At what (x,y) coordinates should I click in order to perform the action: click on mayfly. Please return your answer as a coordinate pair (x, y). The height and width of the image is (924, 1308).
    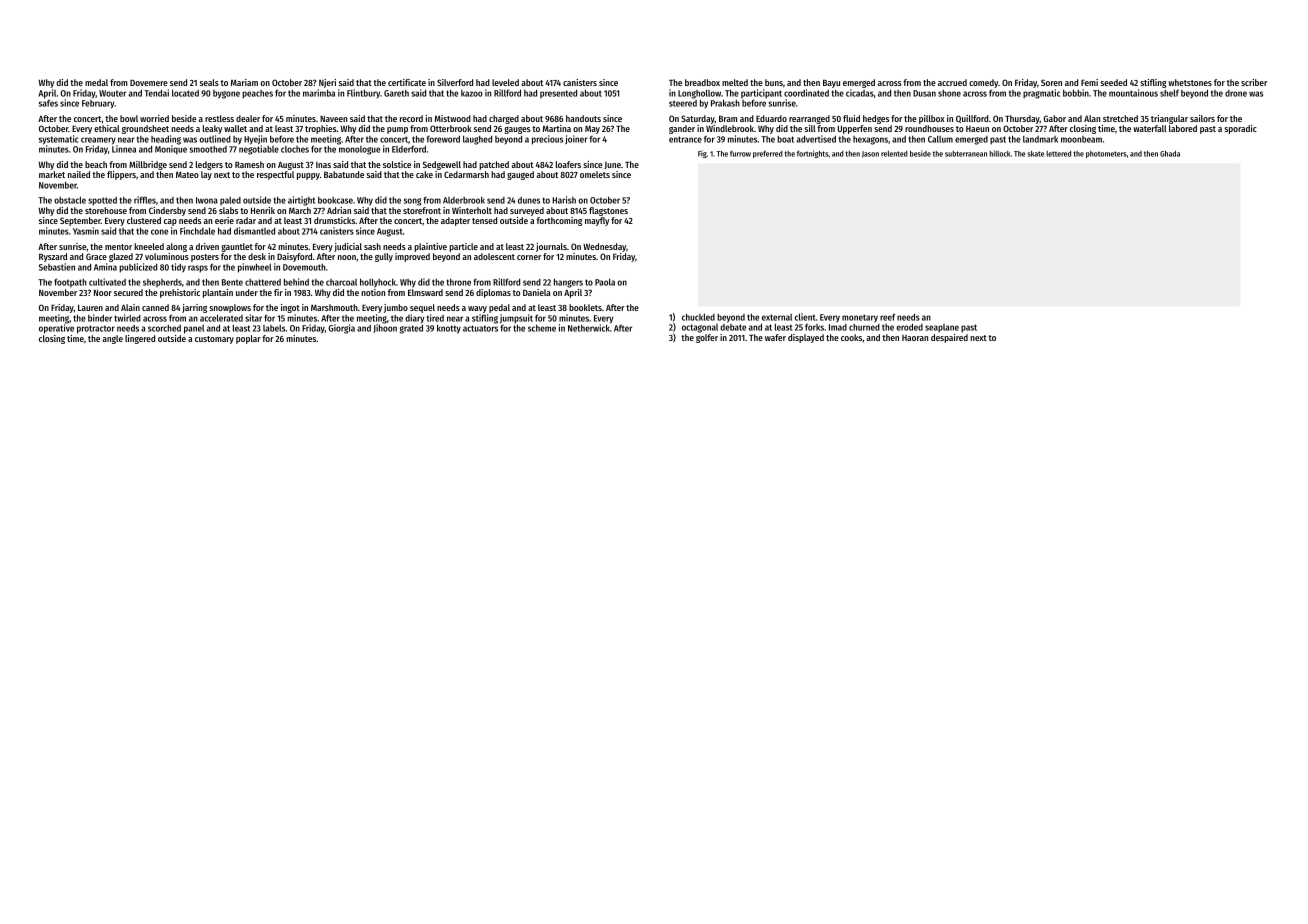
    Looking at the image, I should click on (597, 221).
